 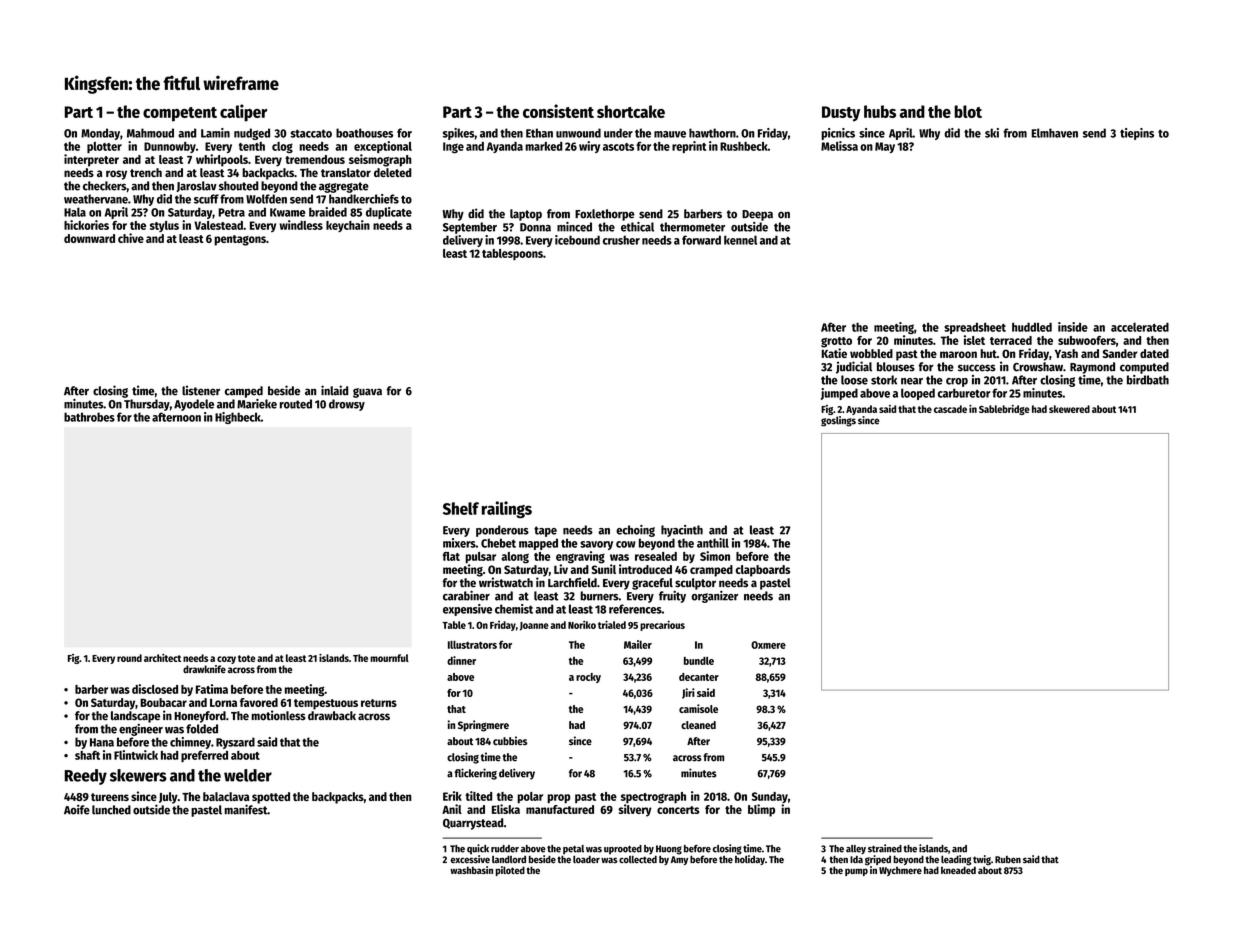 I want to click on huddled, so click(x=1032, y=327).
